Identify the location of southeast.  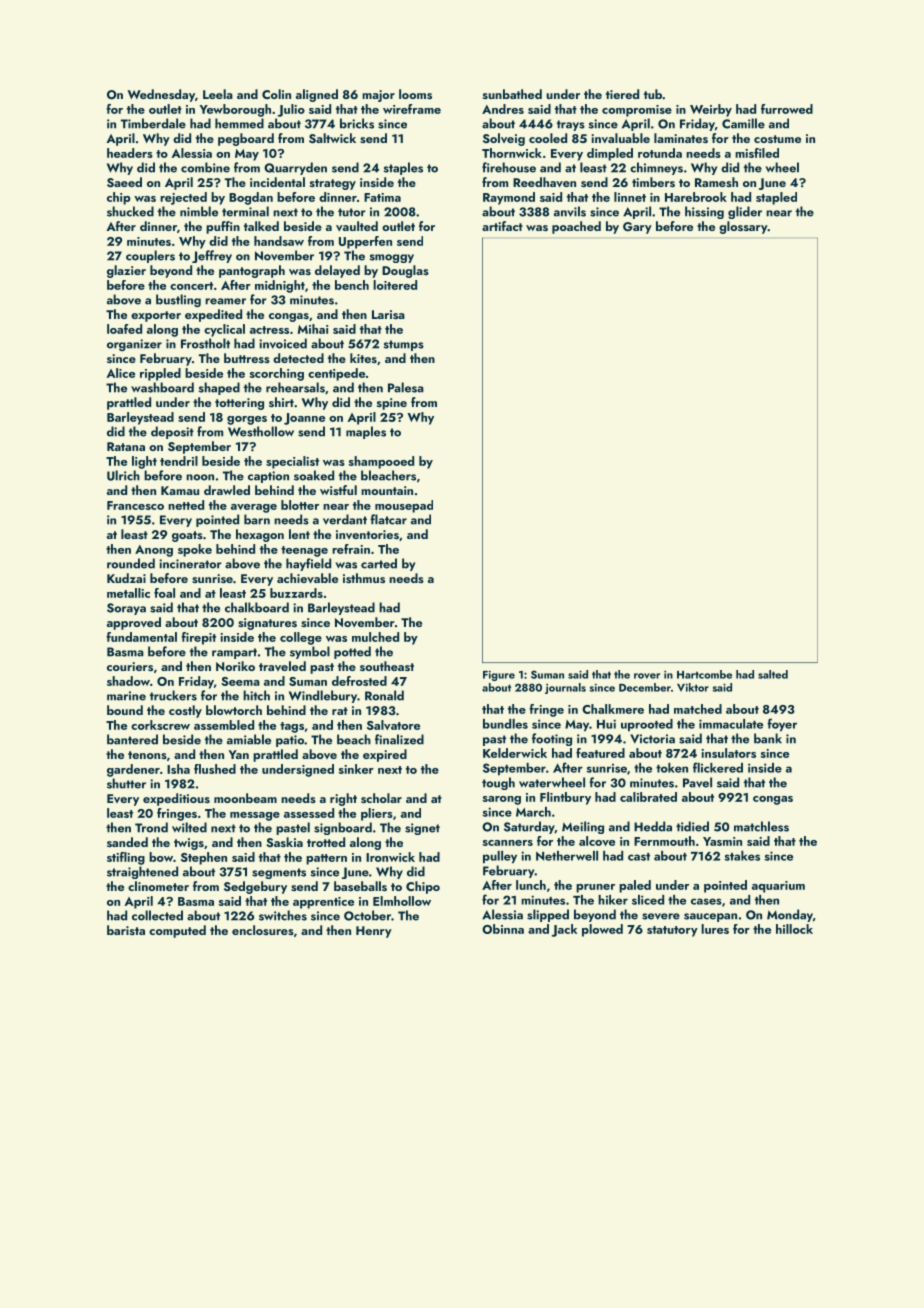
(387, 666).
